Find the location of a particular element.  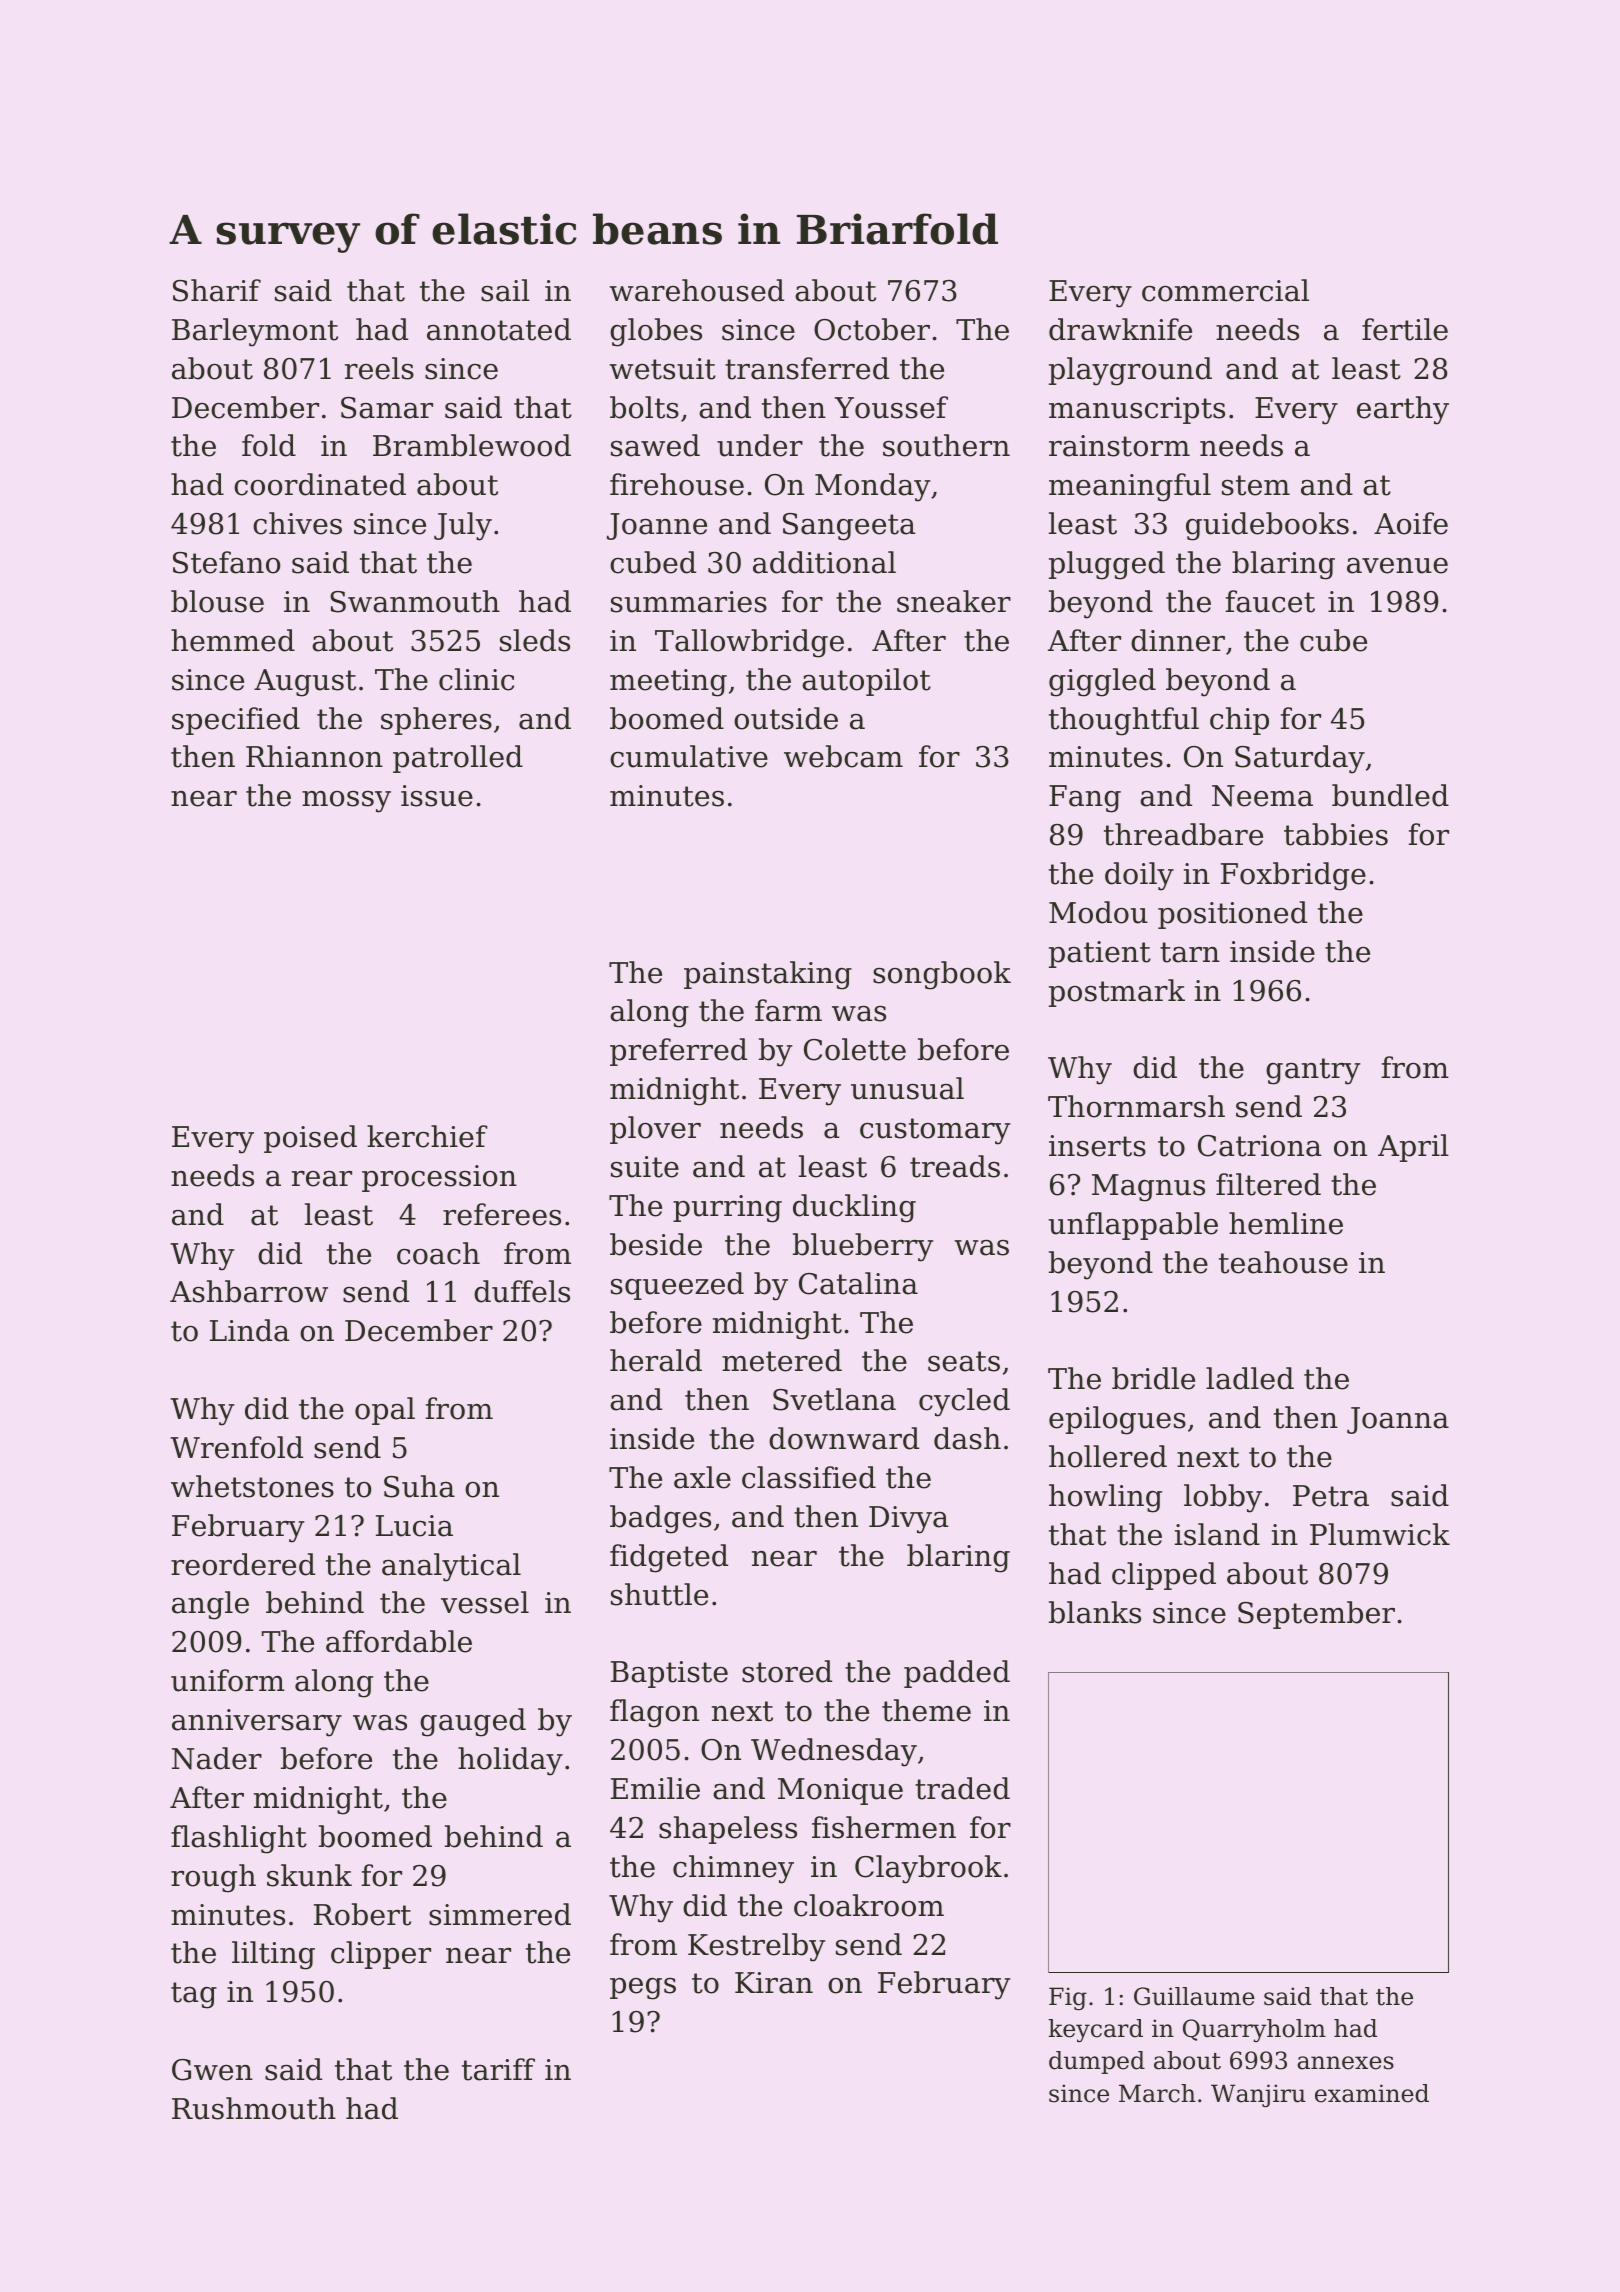

Sharif is located at coordinates (217, 290).
